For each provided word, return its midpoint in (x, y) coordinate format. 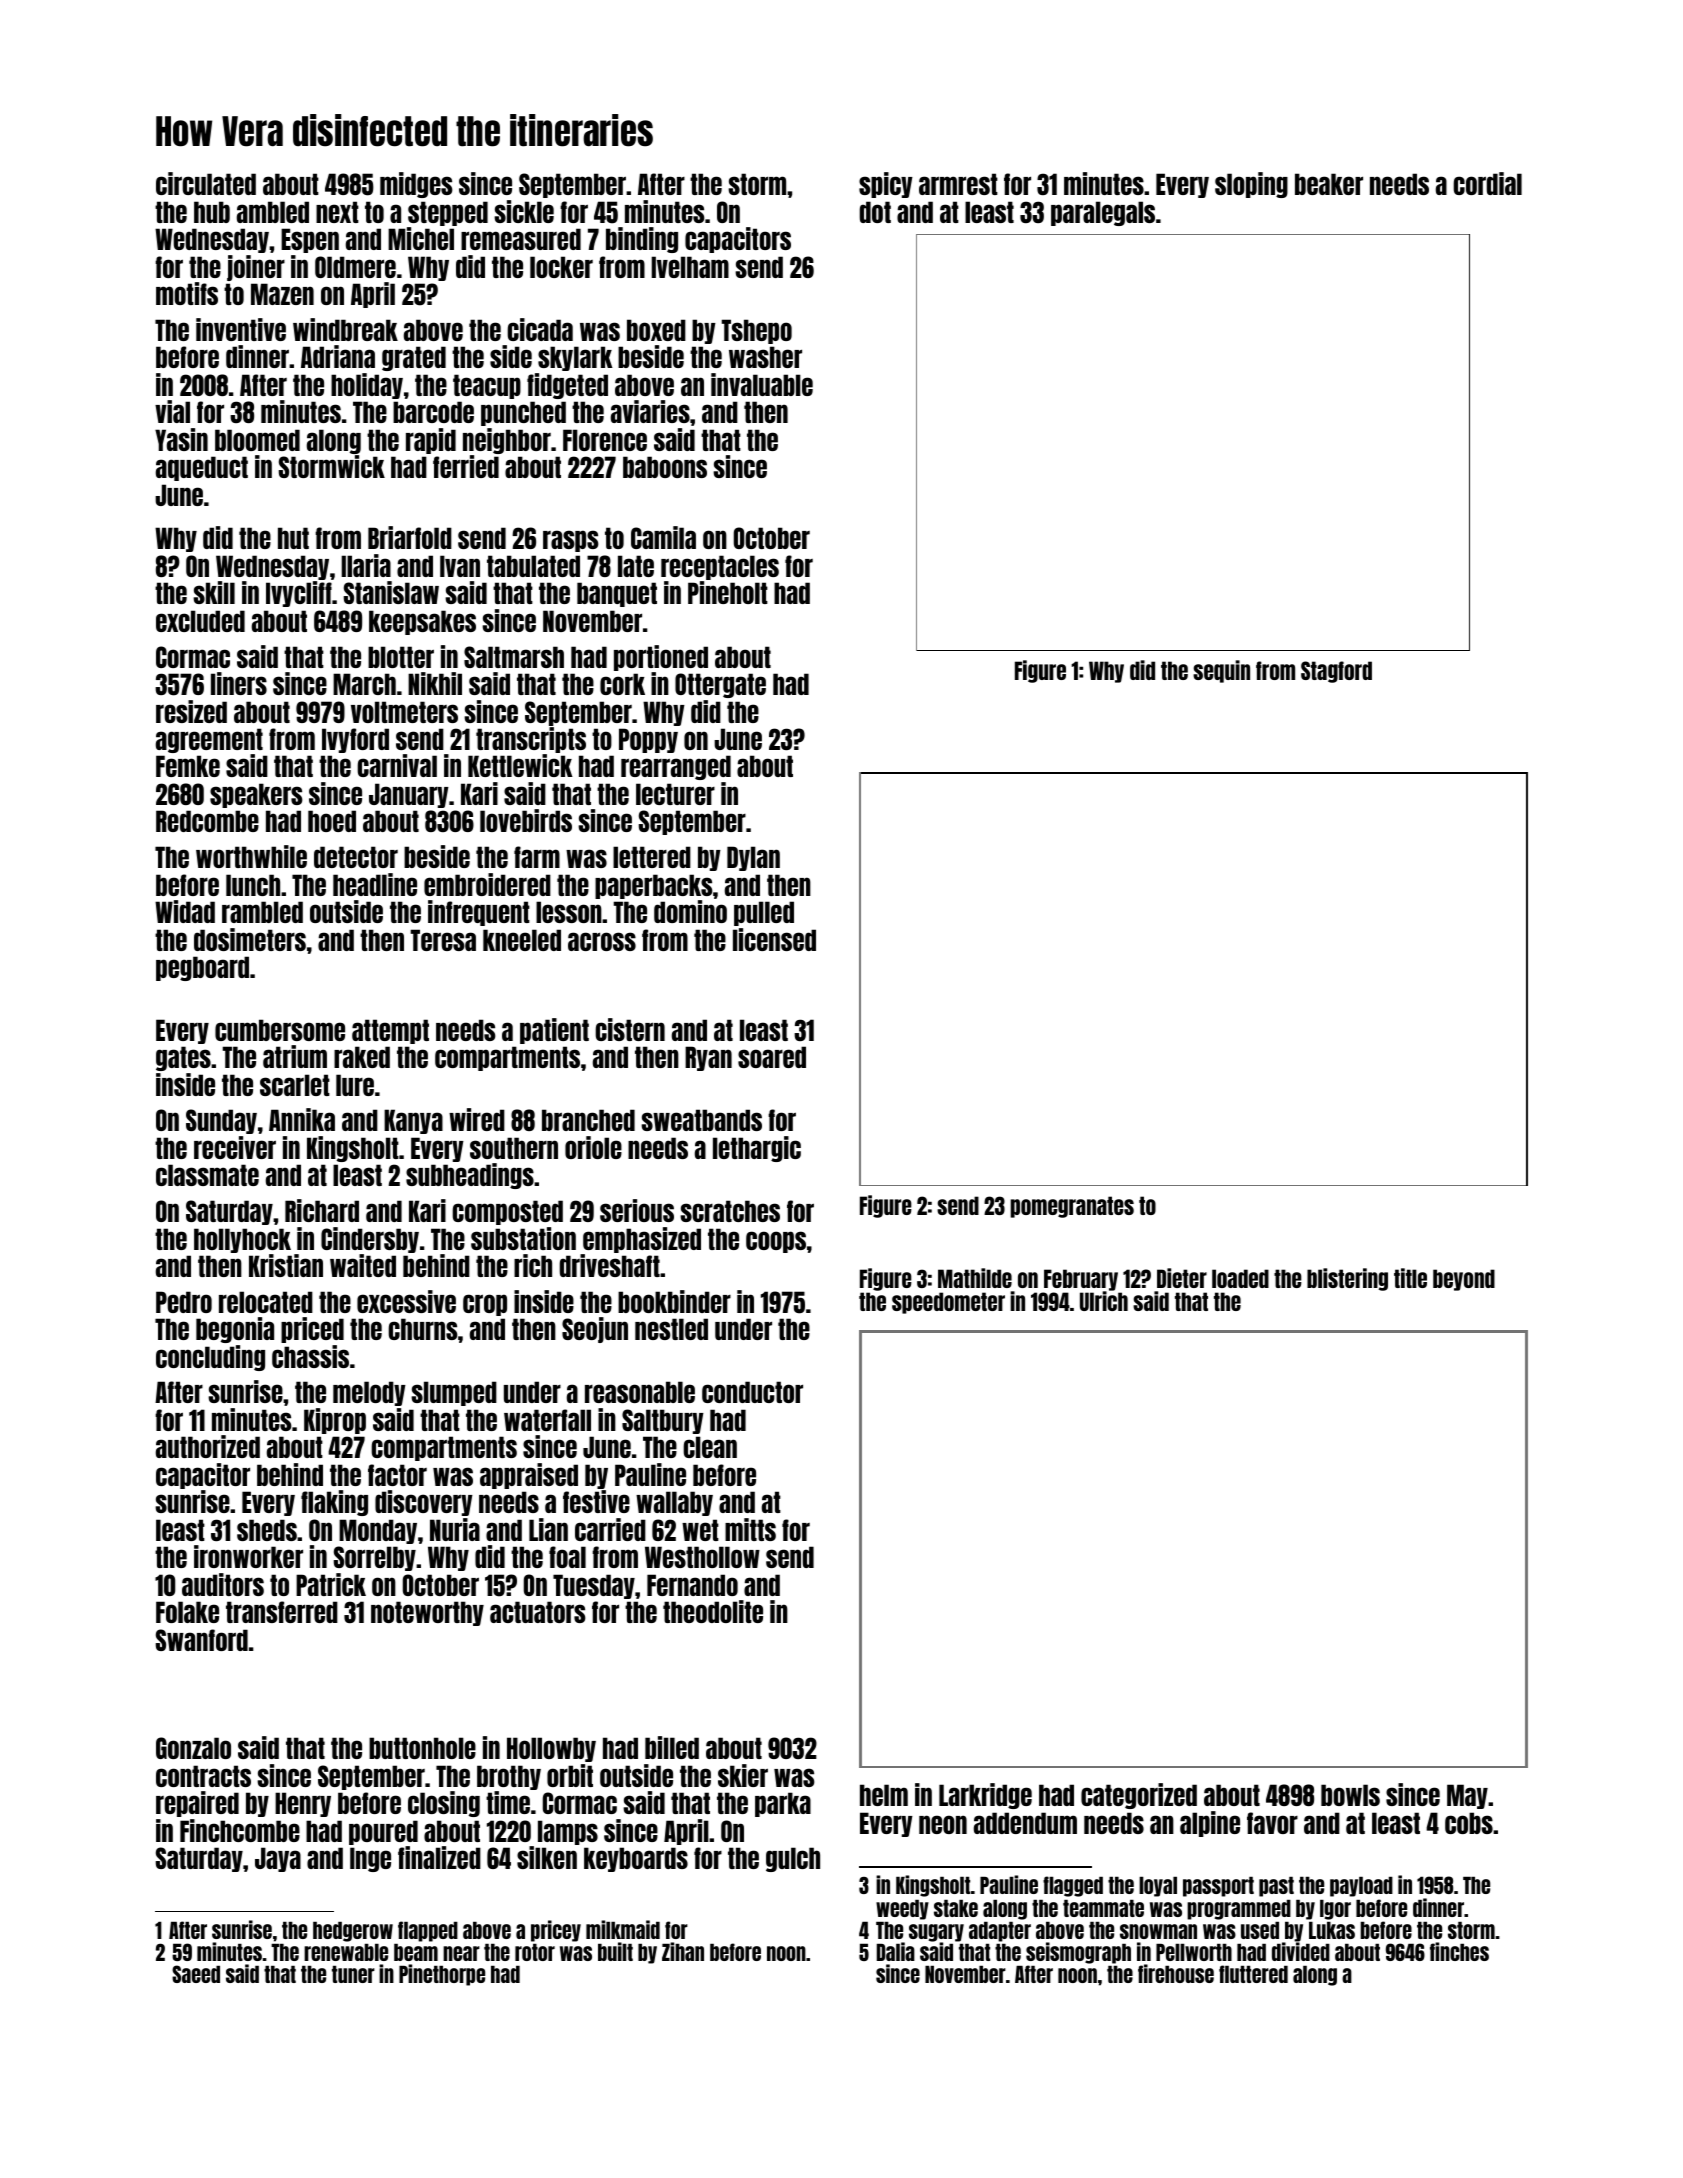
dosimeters (250, 939)
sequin (1221, 671)
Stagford (1336, 672)
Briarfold (410, 537)
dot (875, 212)
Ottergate (720, 685)
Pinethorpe (442, 1975)
